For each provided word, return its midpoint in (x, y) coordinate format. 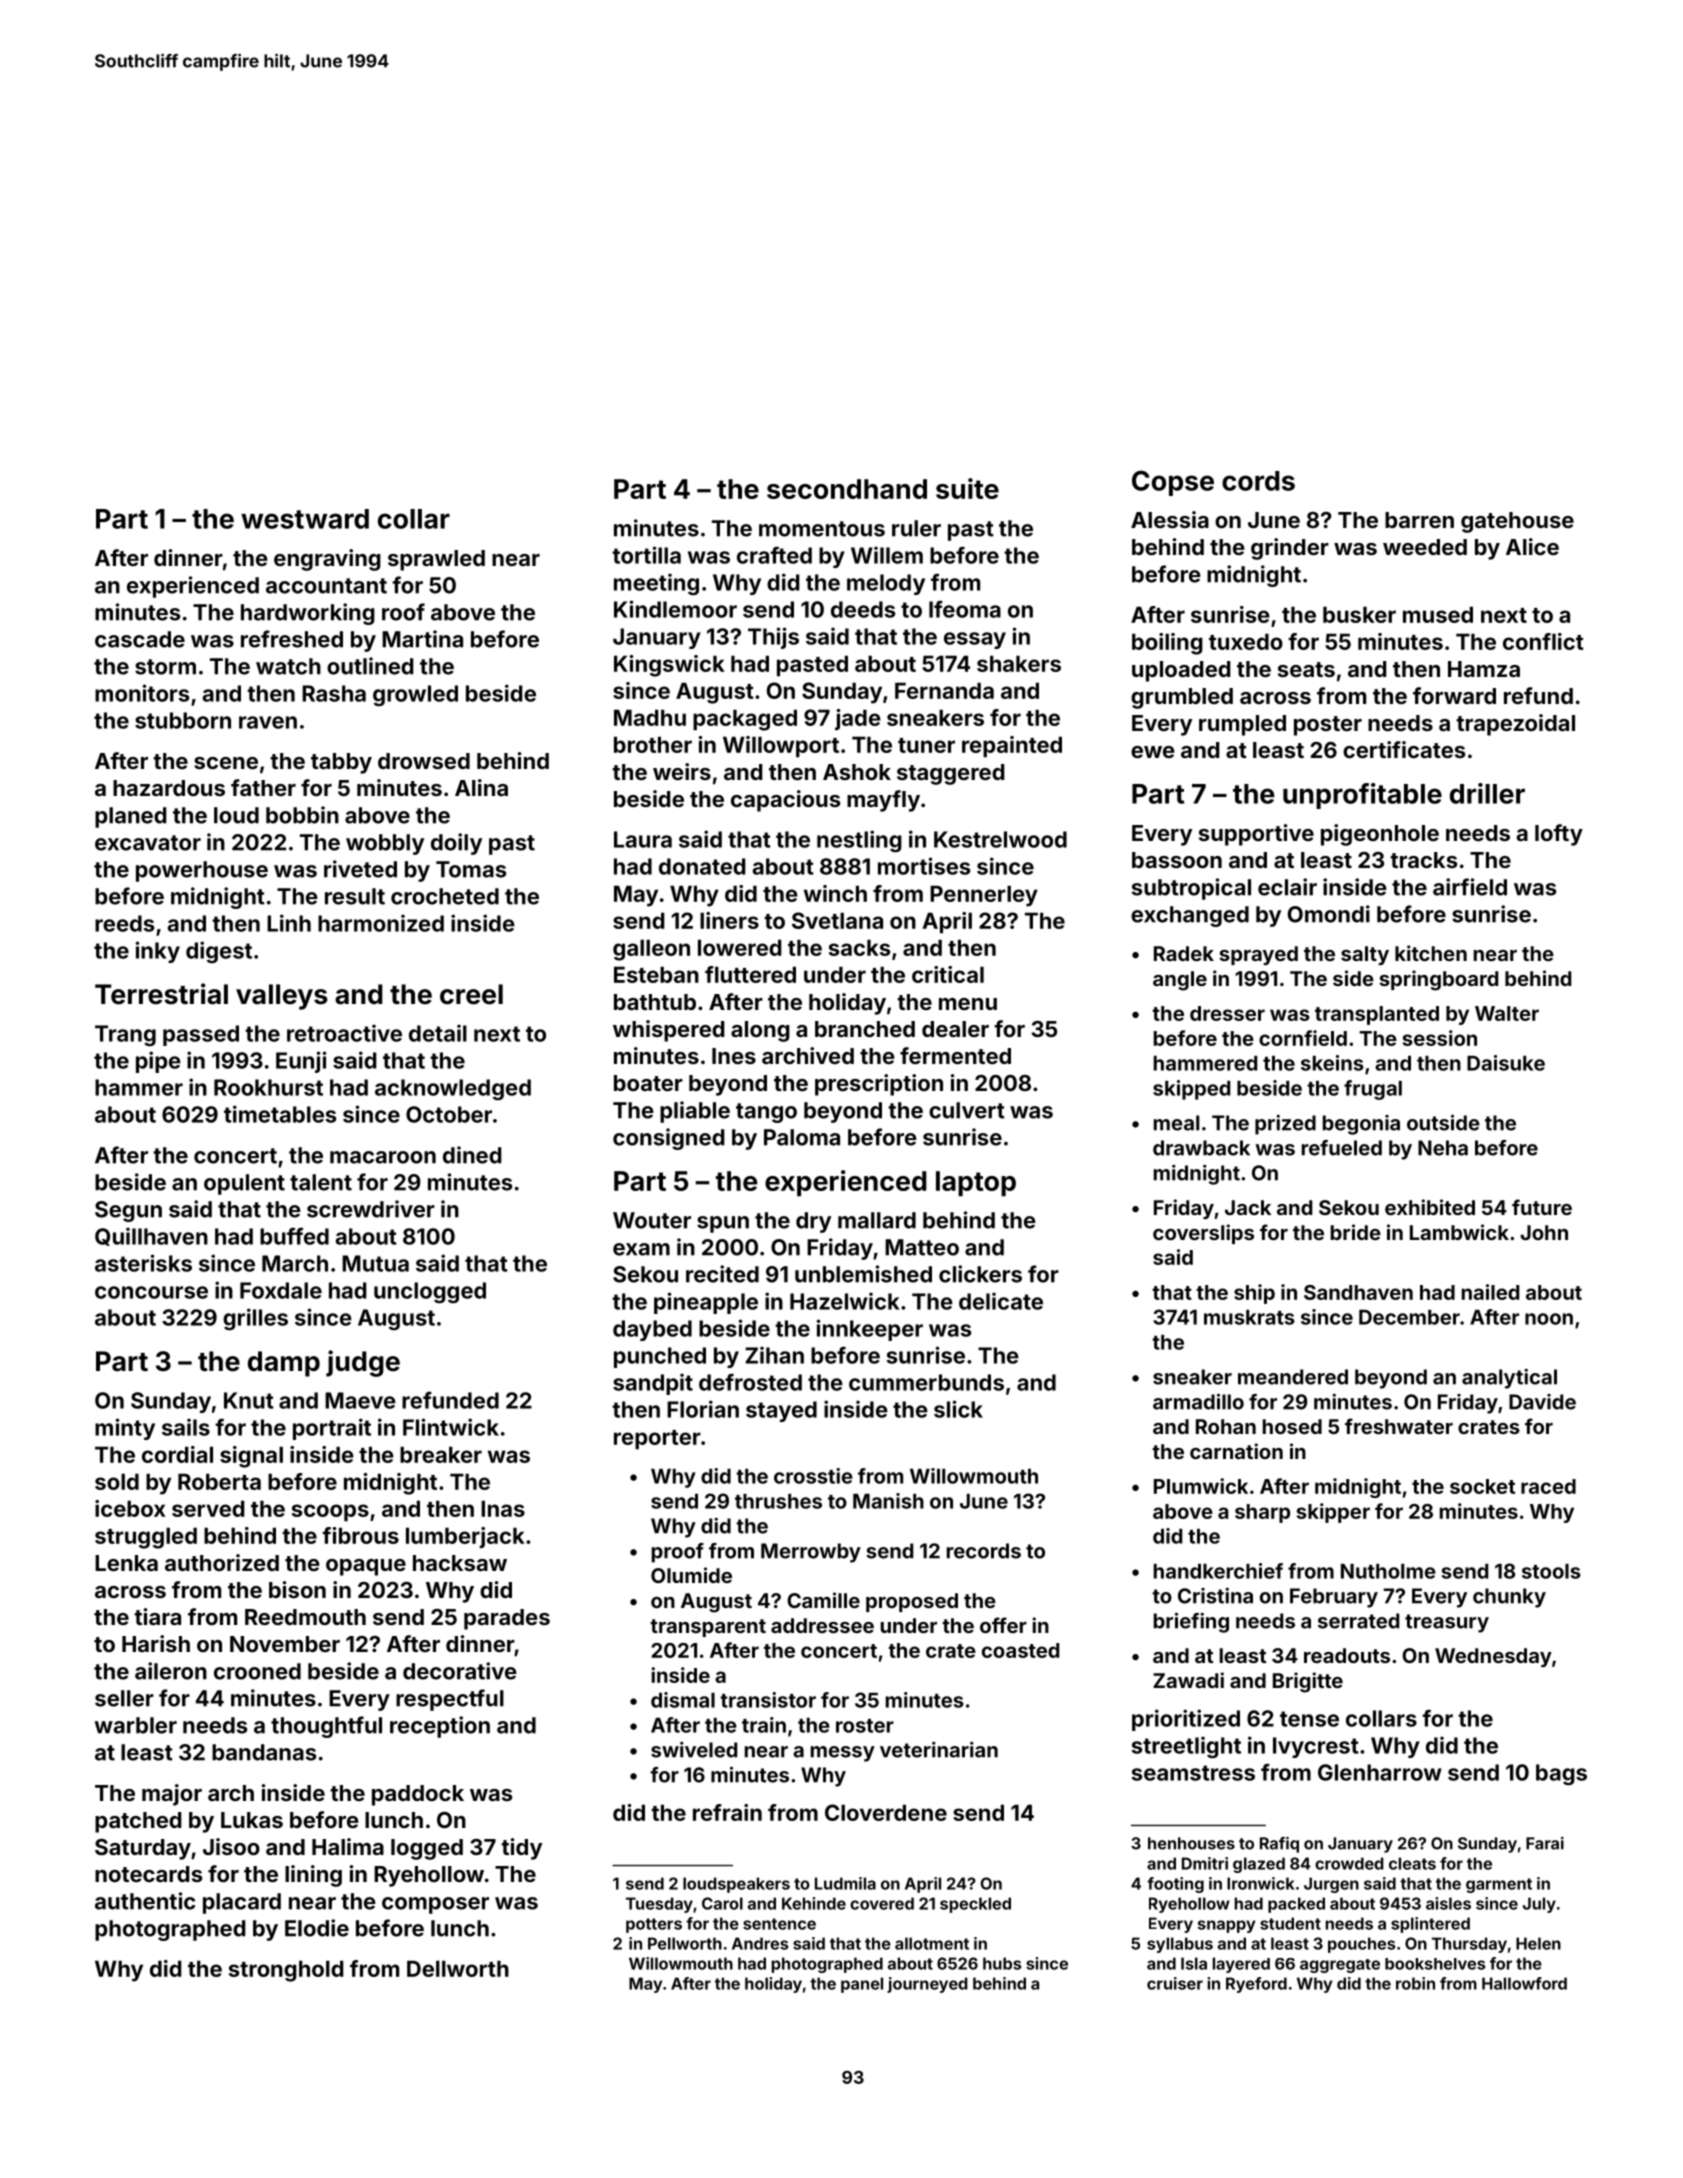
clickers (980, 1274)
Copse (1173, 483)
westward (305, 519)
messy (843, 1754)
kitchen (1431, 953)
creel (471, 994)
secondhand (847, 489)
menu (968, 1004)
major (172, 1795)
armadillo (1198, 1401)
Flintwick (451, 1427)
